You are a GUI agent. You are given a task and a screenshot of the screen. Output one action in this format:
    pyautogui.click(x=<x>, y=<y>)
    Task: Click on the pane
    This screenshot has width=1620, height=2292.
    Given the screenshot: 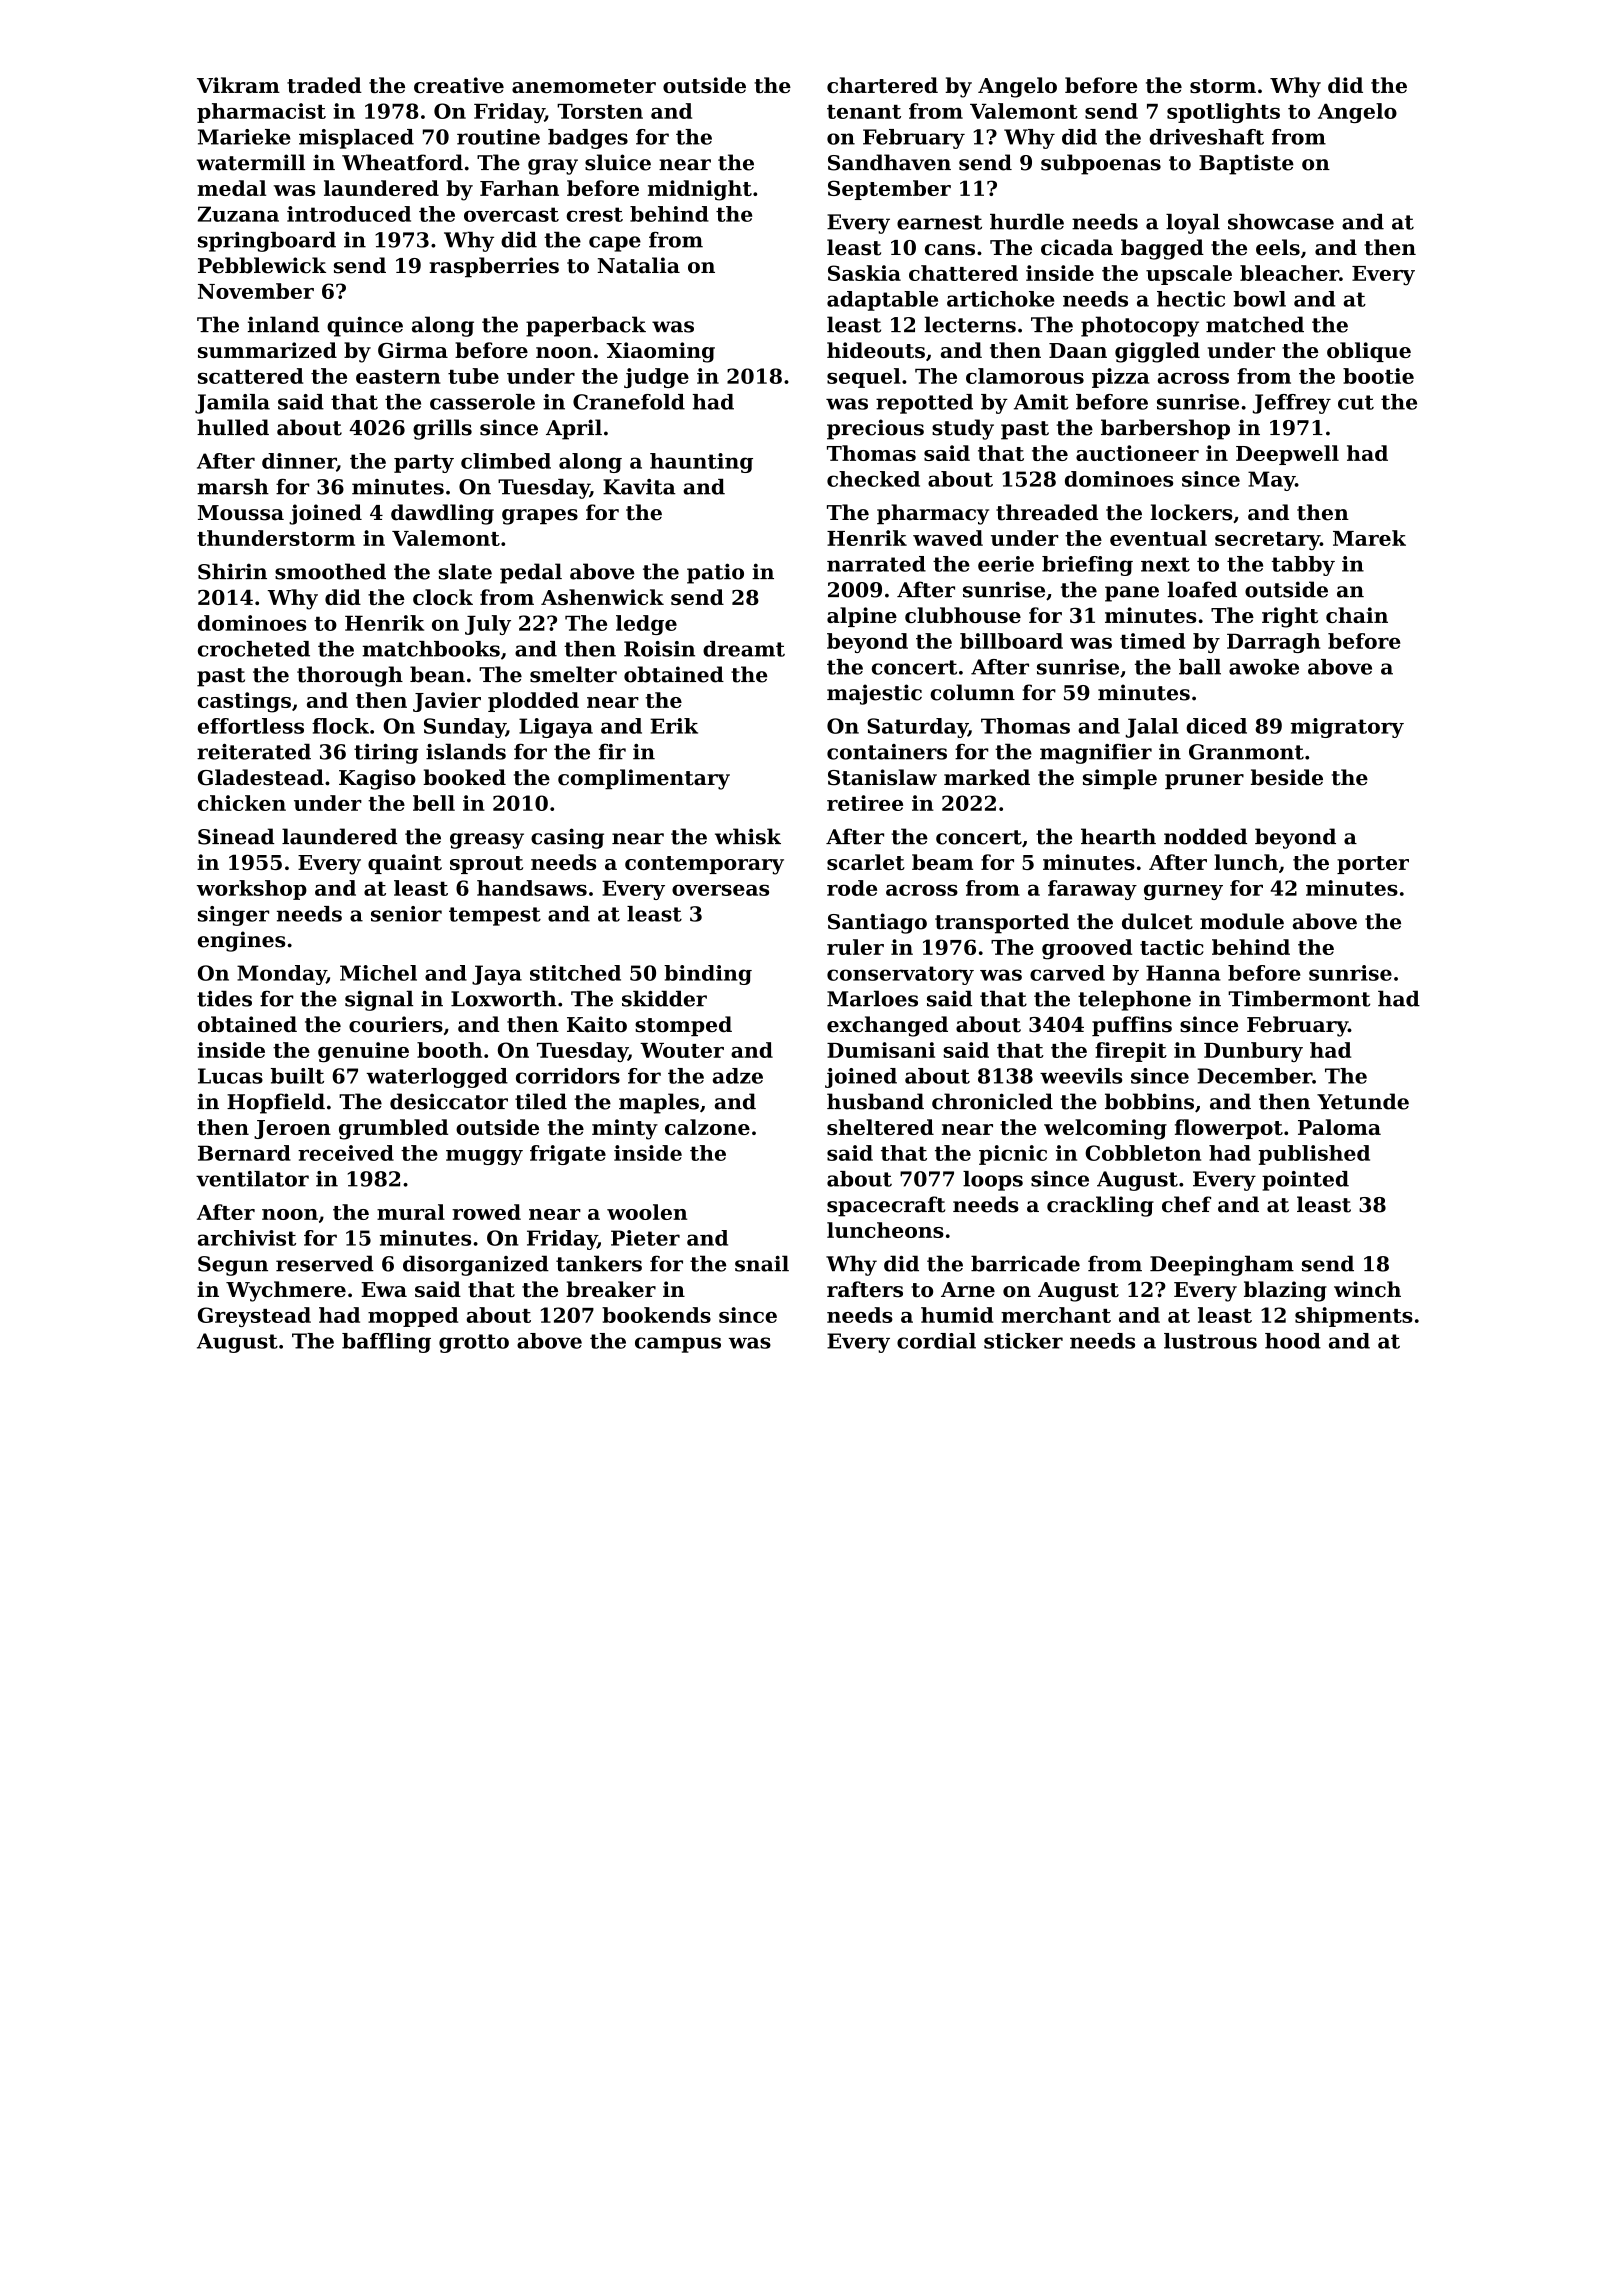 What is the action you would take?
    pyautogui.click(x=1132, y=594)
